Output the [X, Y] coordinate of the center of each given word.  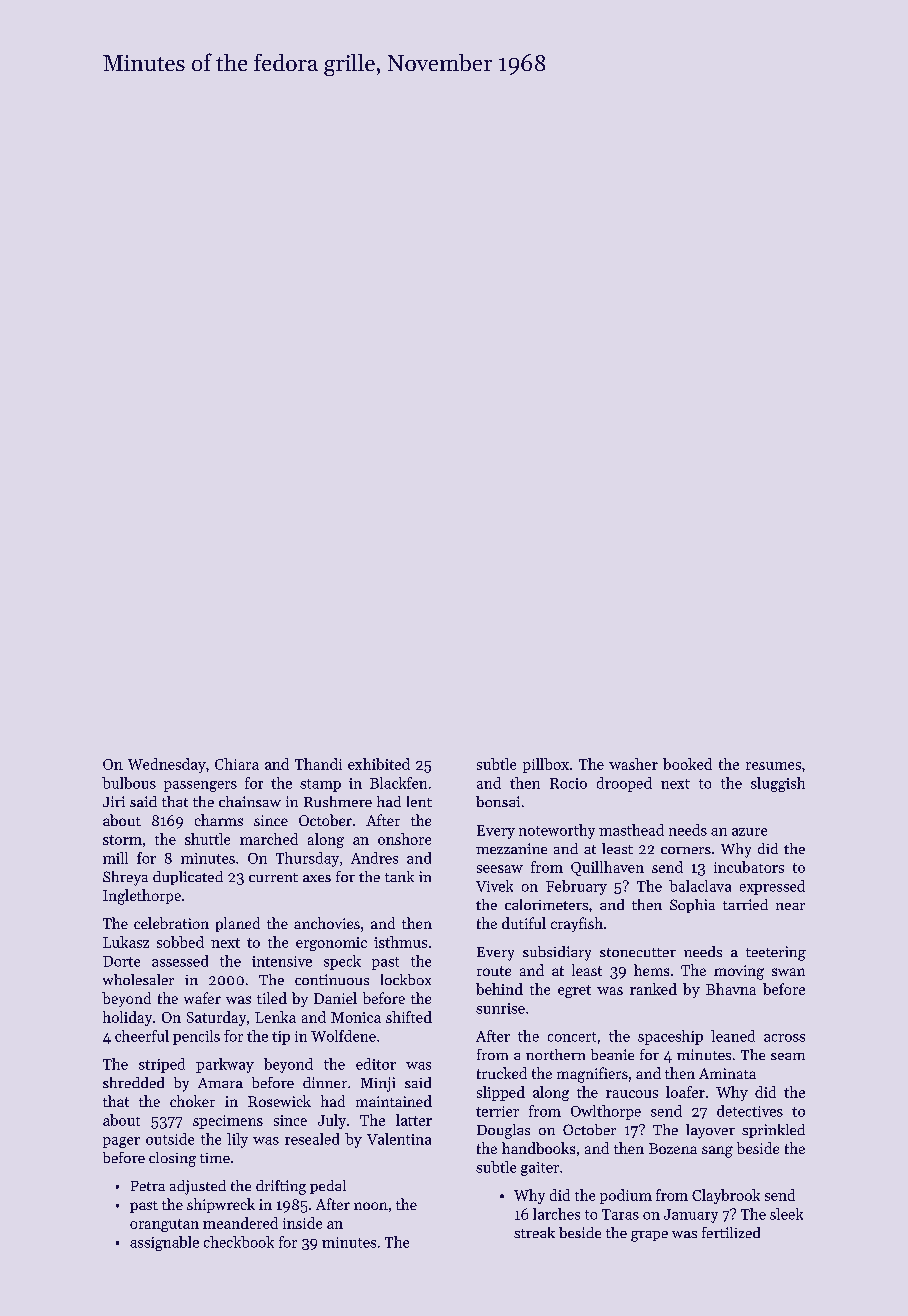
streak [534, 1232]
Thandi [318, 764]
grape [649, 1236]
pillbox [546, 765]
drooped [624, 784]
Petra [148, 1186]
